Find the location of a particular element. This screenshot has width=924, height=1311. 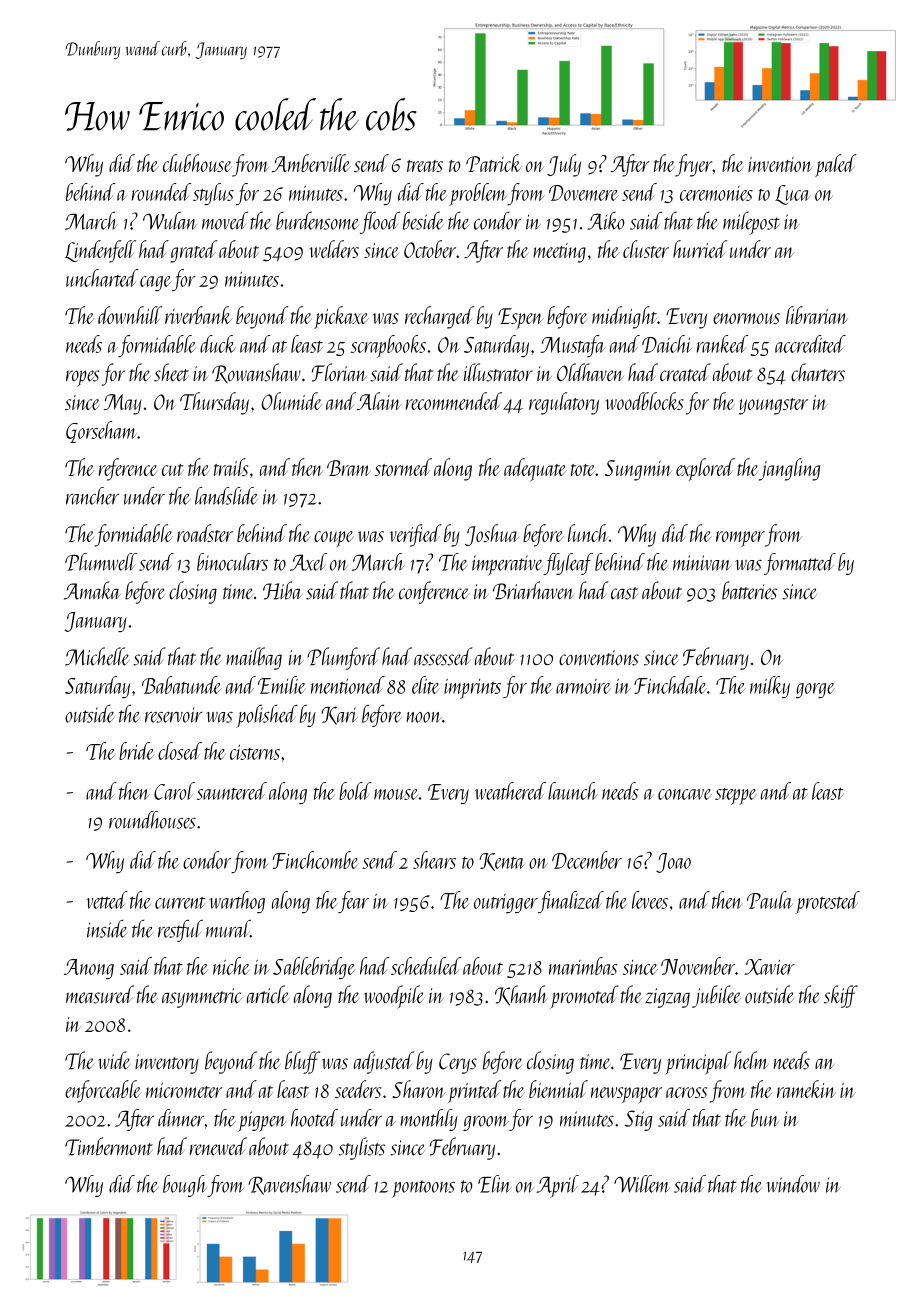

outrigger is located at coordinates (506, 903).
